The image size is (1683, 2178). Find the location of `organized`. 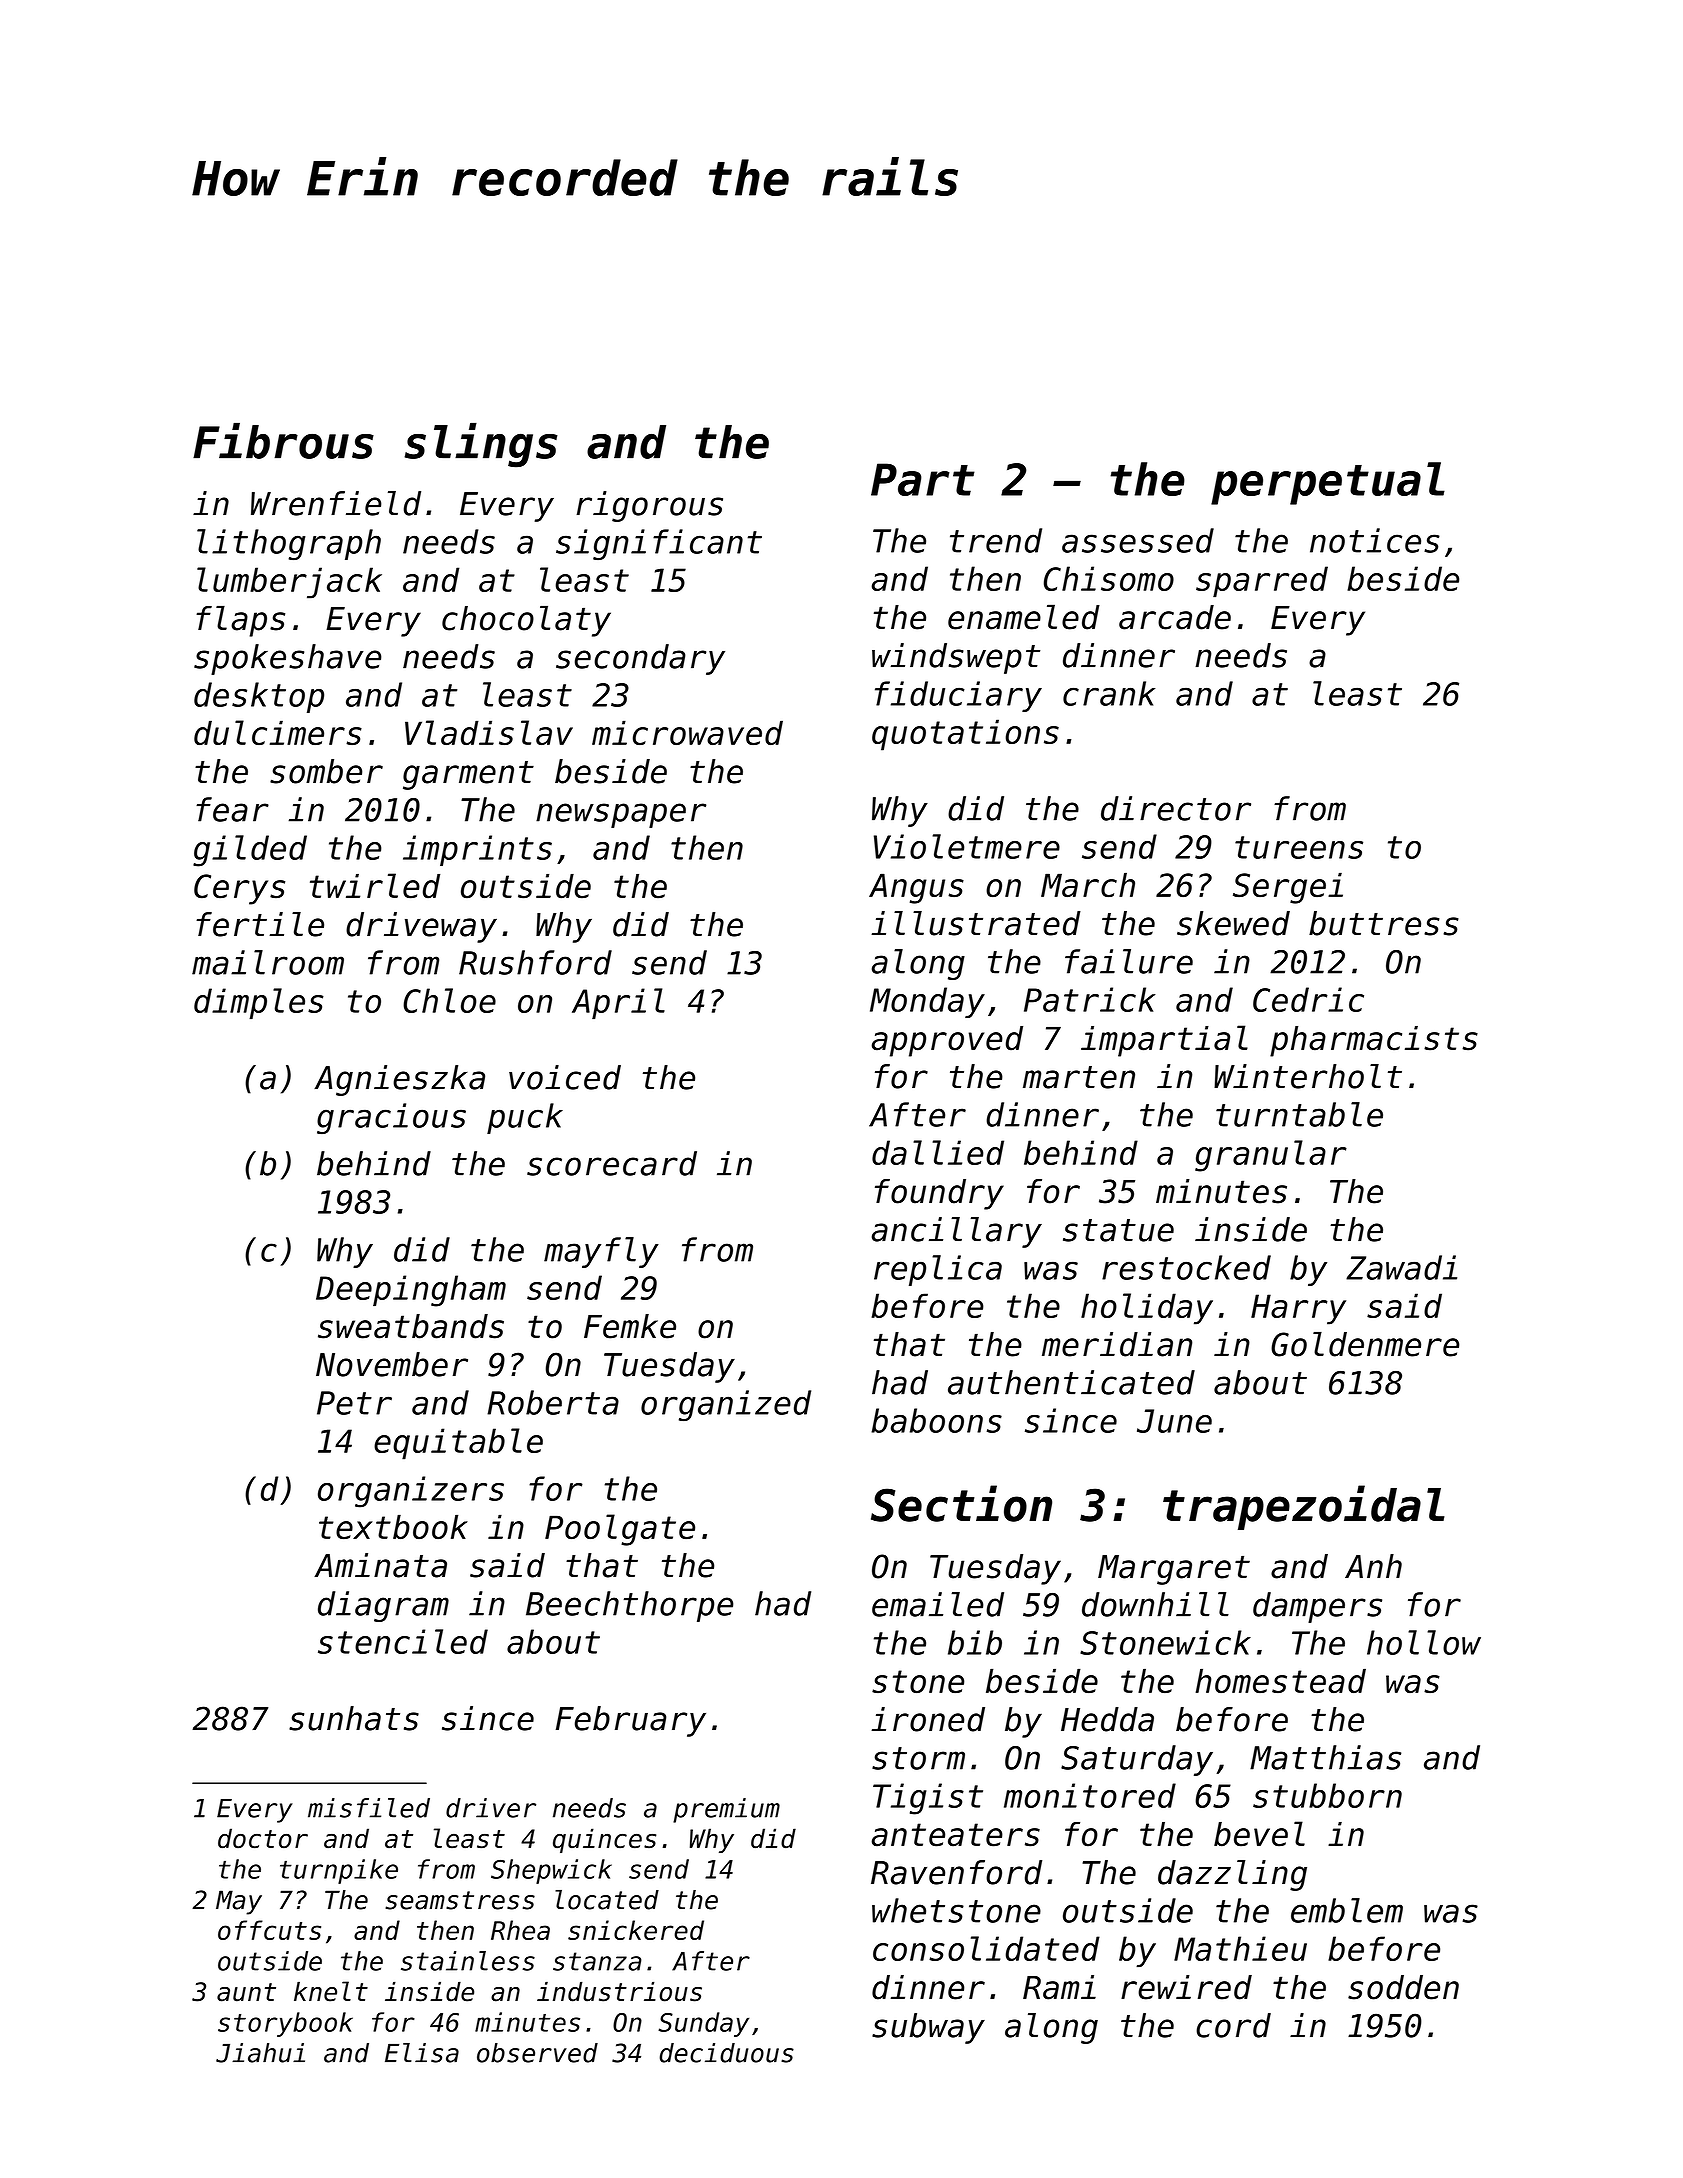

organized is located at coordinates (726, 1405).
